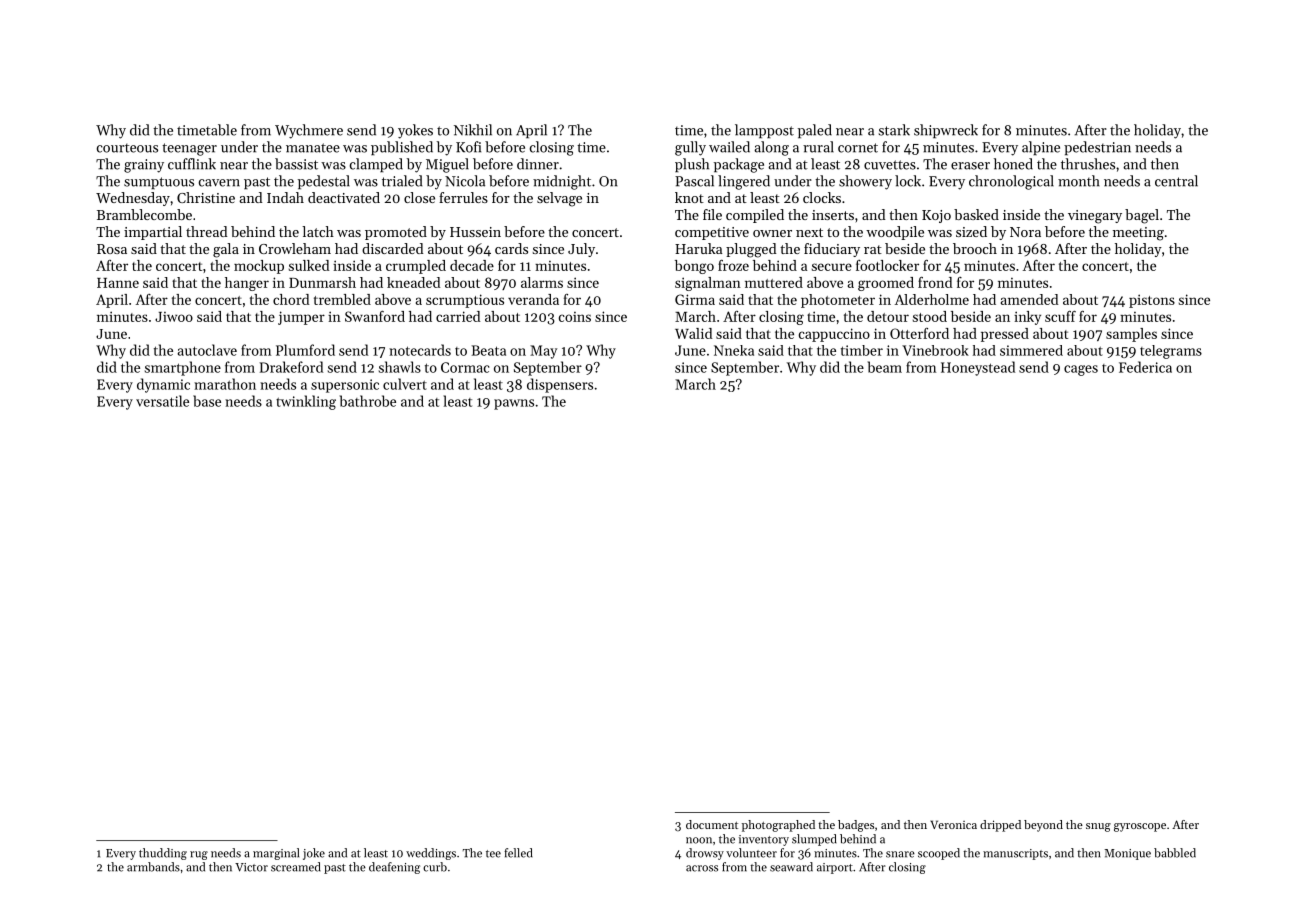 The image size is (1308, 924). I want to click on Crowleham, so click(295, 248).
